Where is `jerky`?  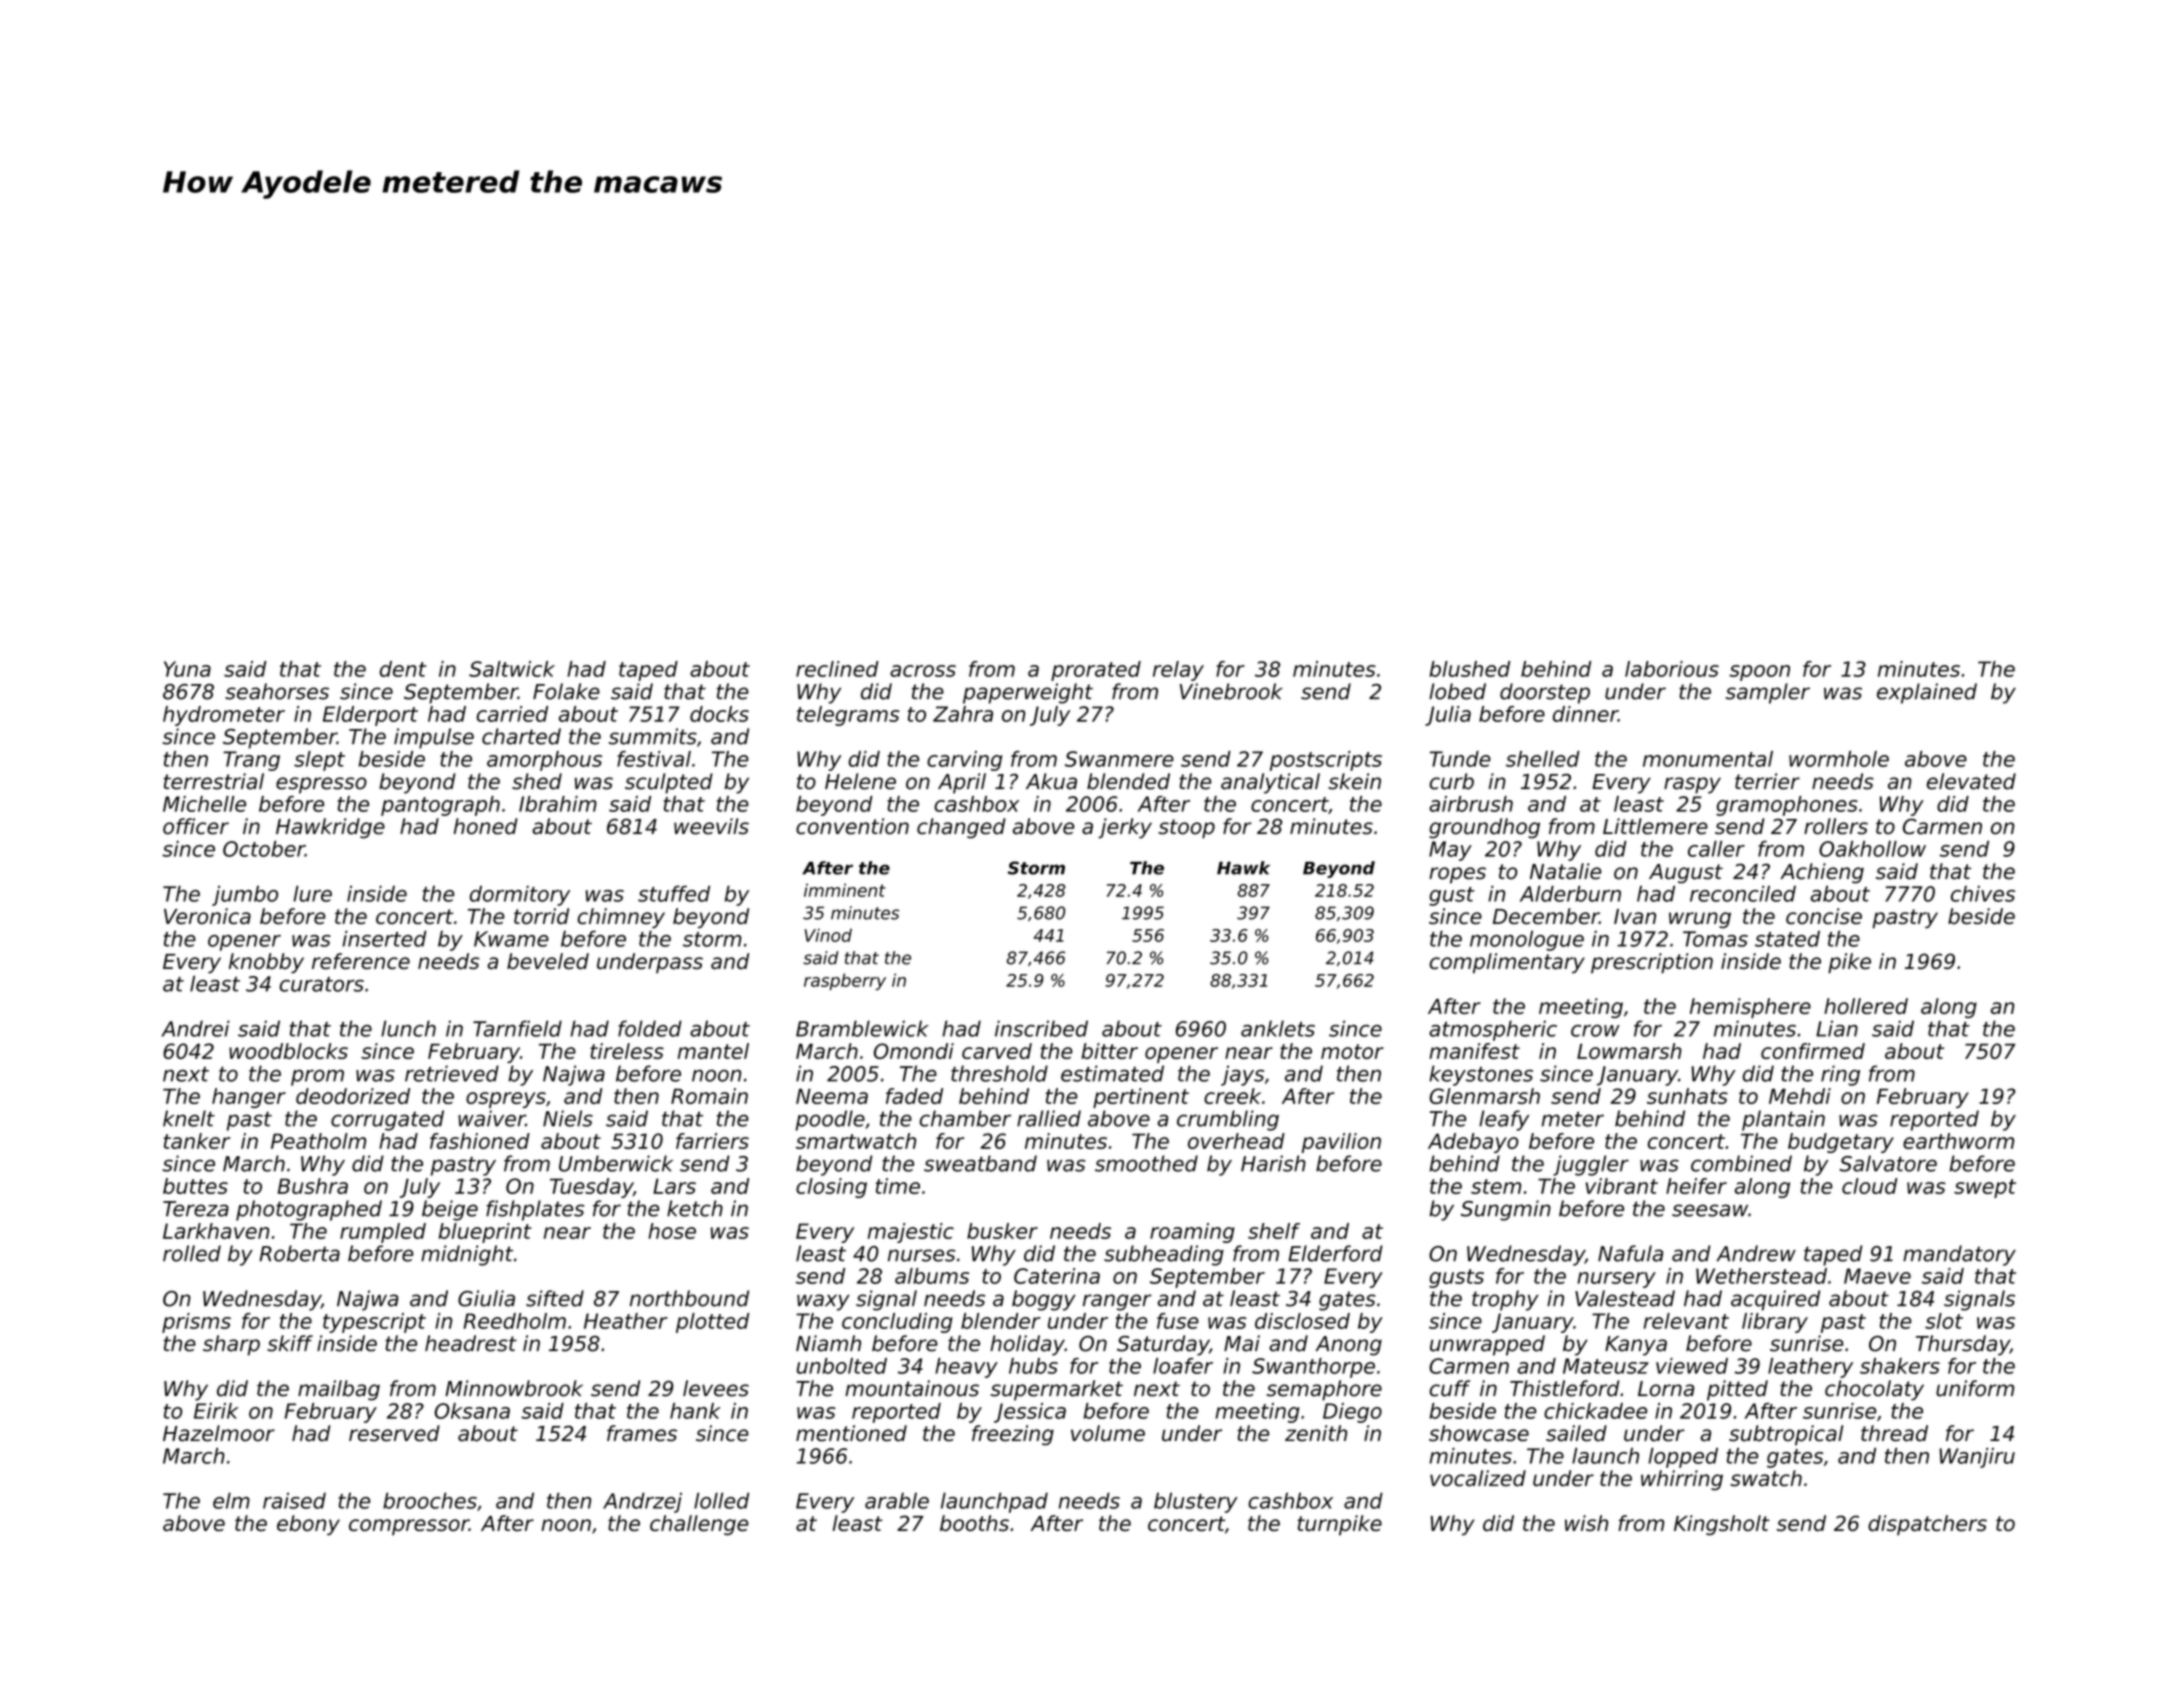 jerky is located at coordinates (1125, 828).
